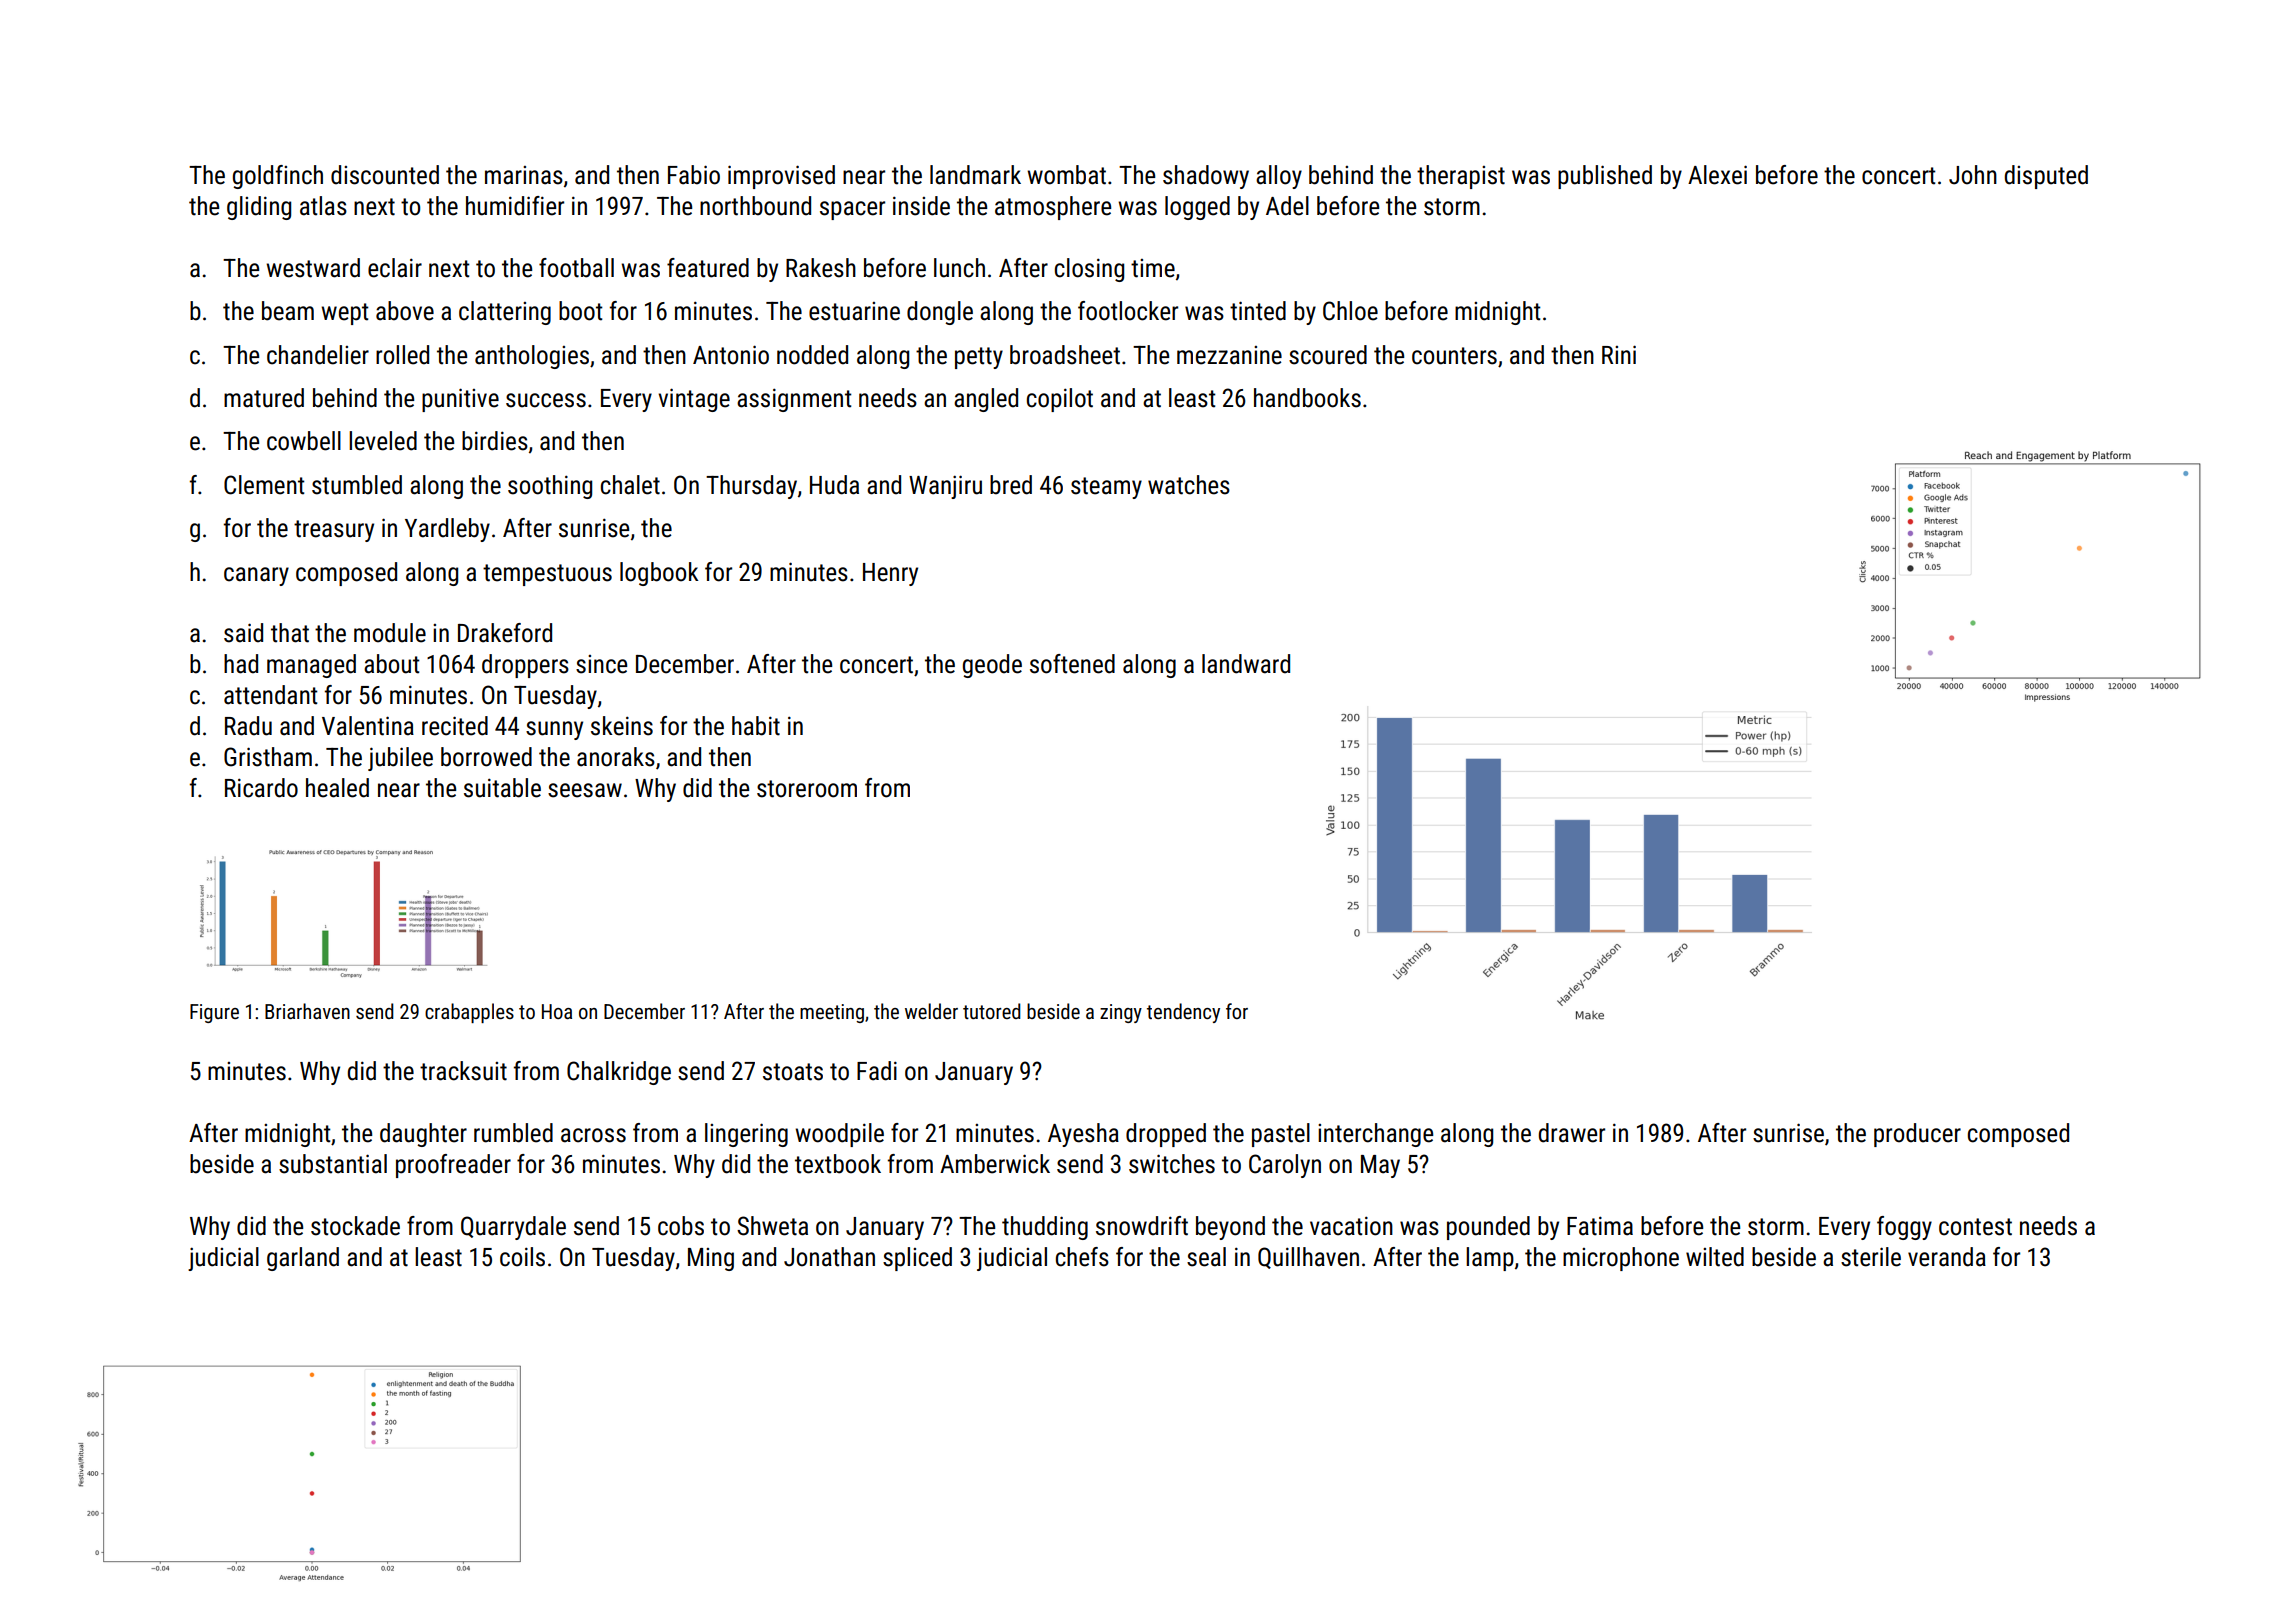  I want to click on beam, so click(288, 311).
